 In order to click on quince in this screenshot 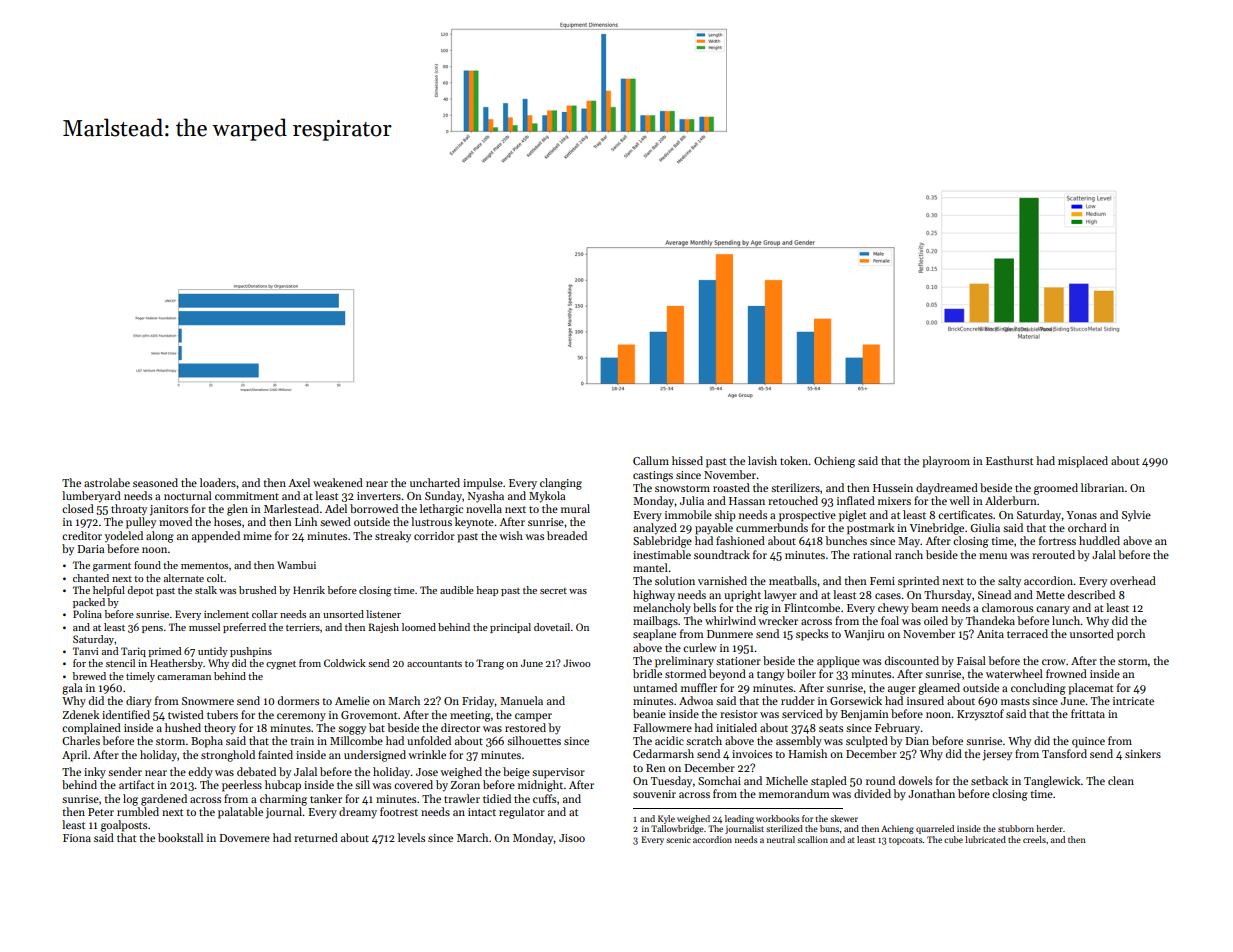, I will do `click(1088, 742)`.
